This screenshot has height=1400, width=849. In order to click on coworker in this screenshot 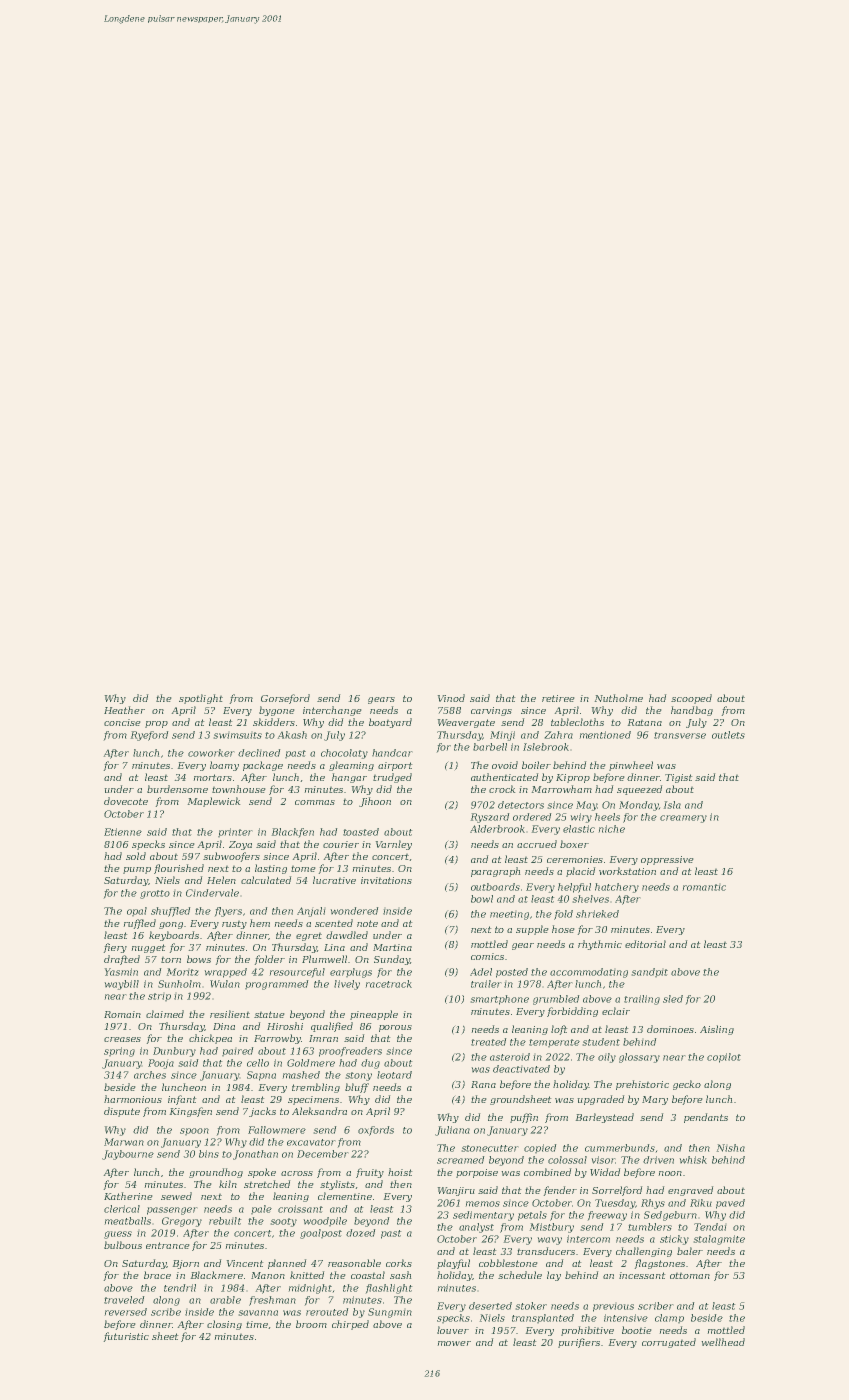, I will do `click(211, 753)`.
